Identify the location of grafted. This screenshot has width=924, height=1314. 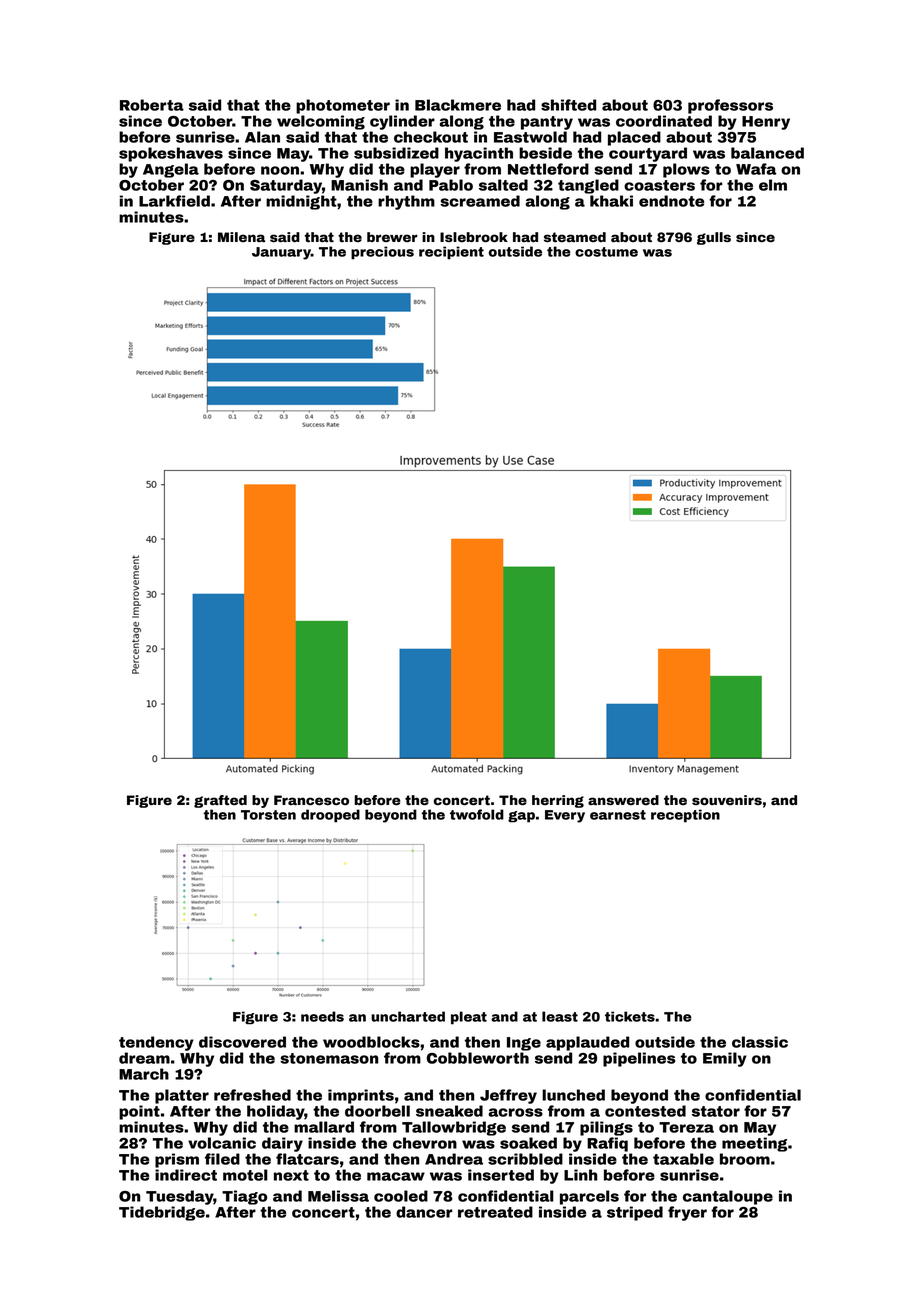
(220, 801).
